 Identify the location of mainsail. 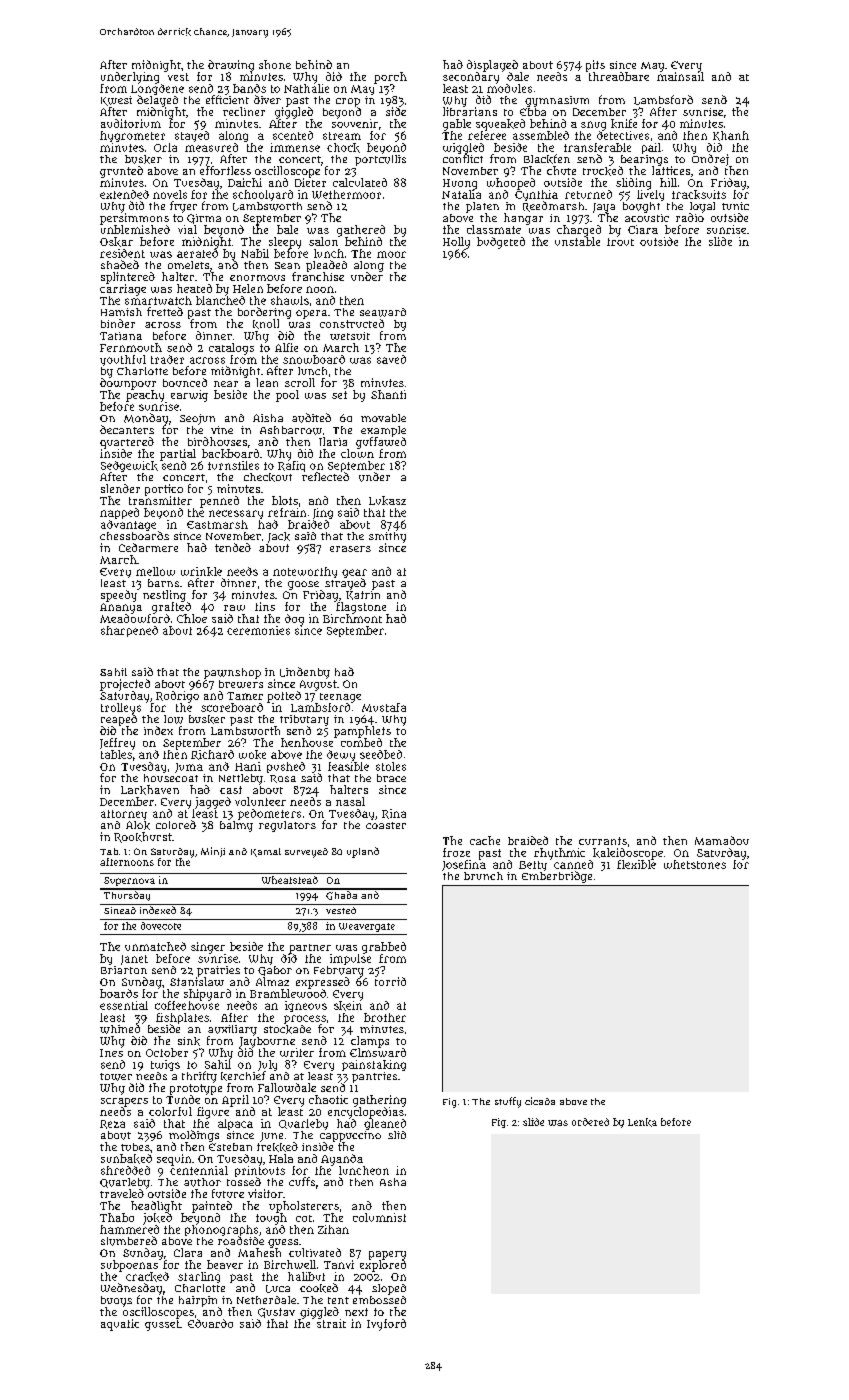
(680, 76).
